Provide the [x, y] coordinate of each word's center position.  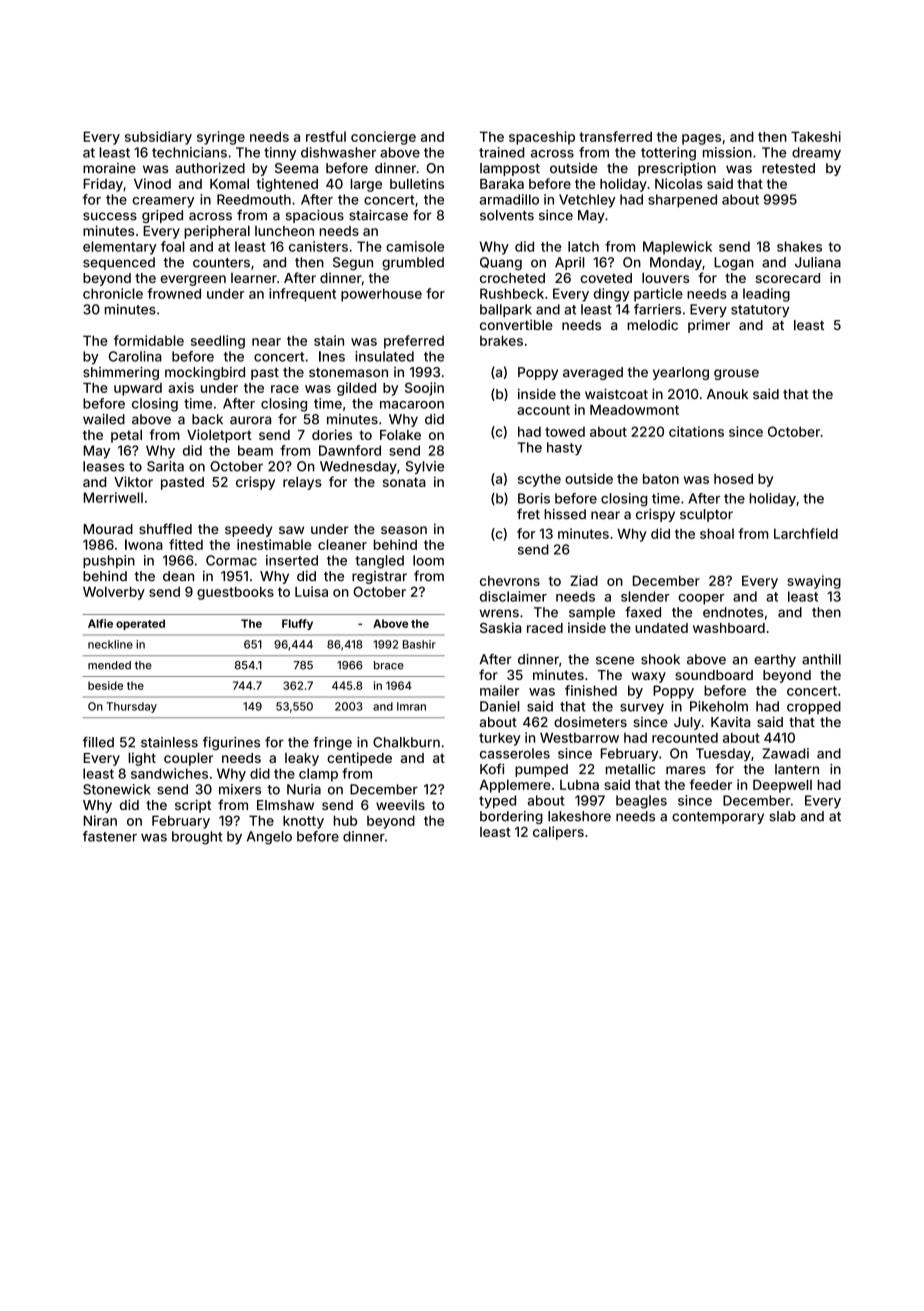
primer [709, 326]
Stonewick [117, 789]
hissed [565, 514]
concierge [383, 138]
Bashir [419, 644]
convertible [516, 325]
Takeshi [816, 136]
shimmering [121, 373]
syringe [221, 138]
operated [140, 624]
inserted [292, 560]
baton [661, 479]
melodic [652, 325]
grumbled [413, 263]
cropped [814, 707]
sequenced [119, 263]
